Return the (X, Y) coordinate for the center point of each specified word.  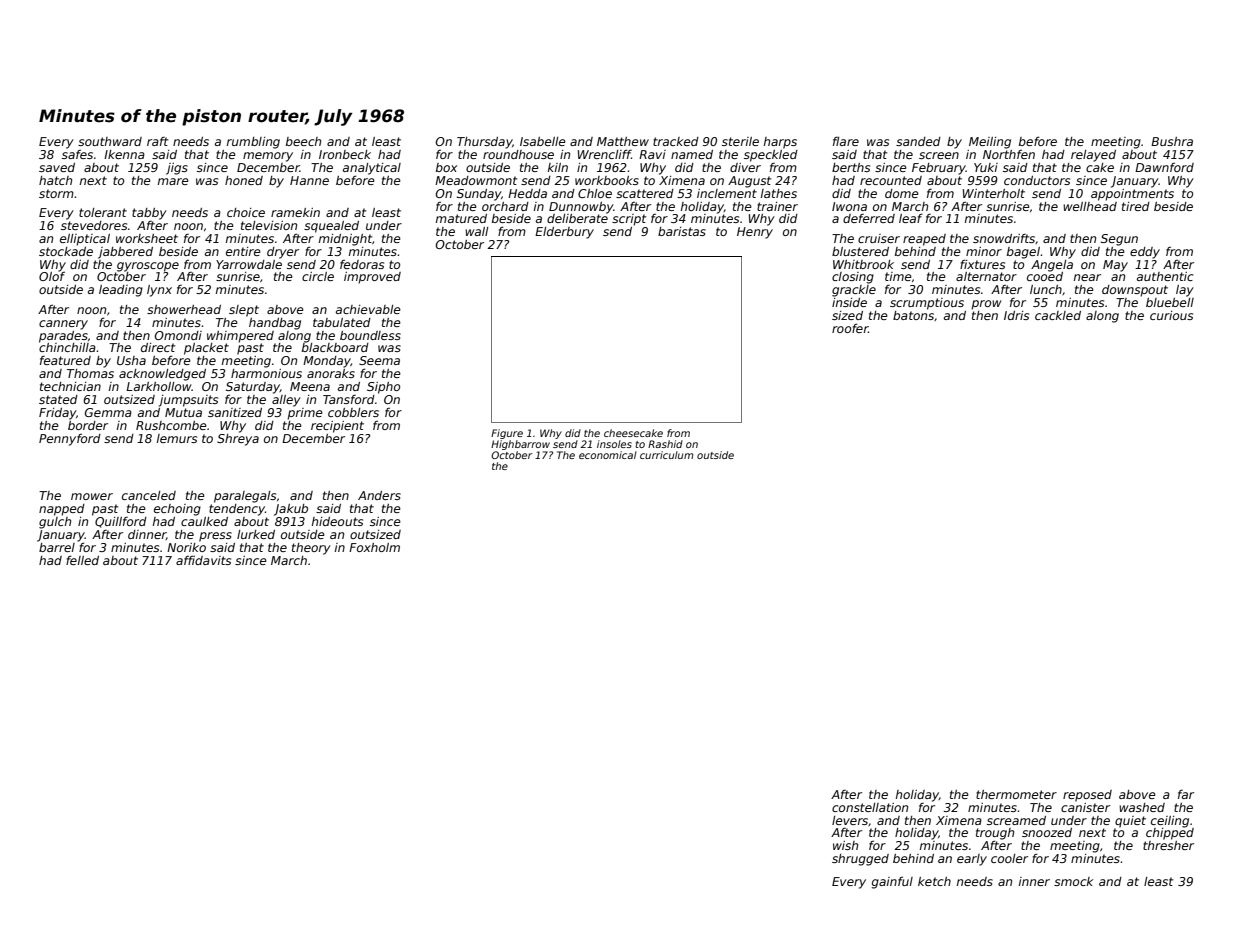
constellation (870, 807)
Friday (57, 414)
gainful (892, 883)
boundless (370, 335)
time (898, 276)
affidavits (203, 560)
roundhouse (518, 154)
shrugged (860, 860)
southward (110, 141)
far (1186, 794)
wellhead (1090, 206)
